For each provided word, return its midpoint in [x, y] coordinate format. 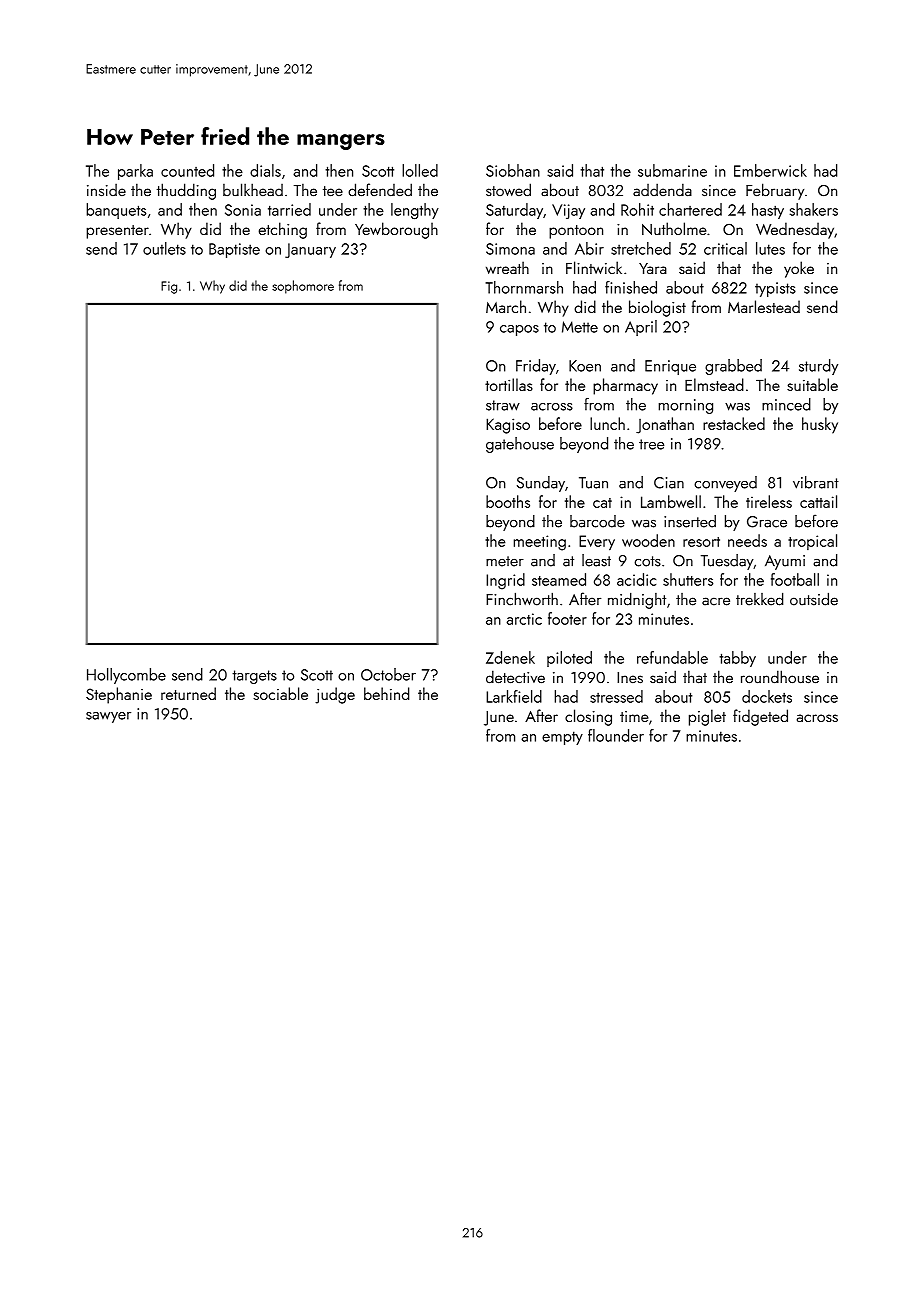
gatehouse [520, 445]
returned [188, 693]
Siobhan [513, 170]
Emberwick [770, 170]
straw [503, 405]
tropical [812, 542]
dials [265, 170]
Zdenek [510, 657]
